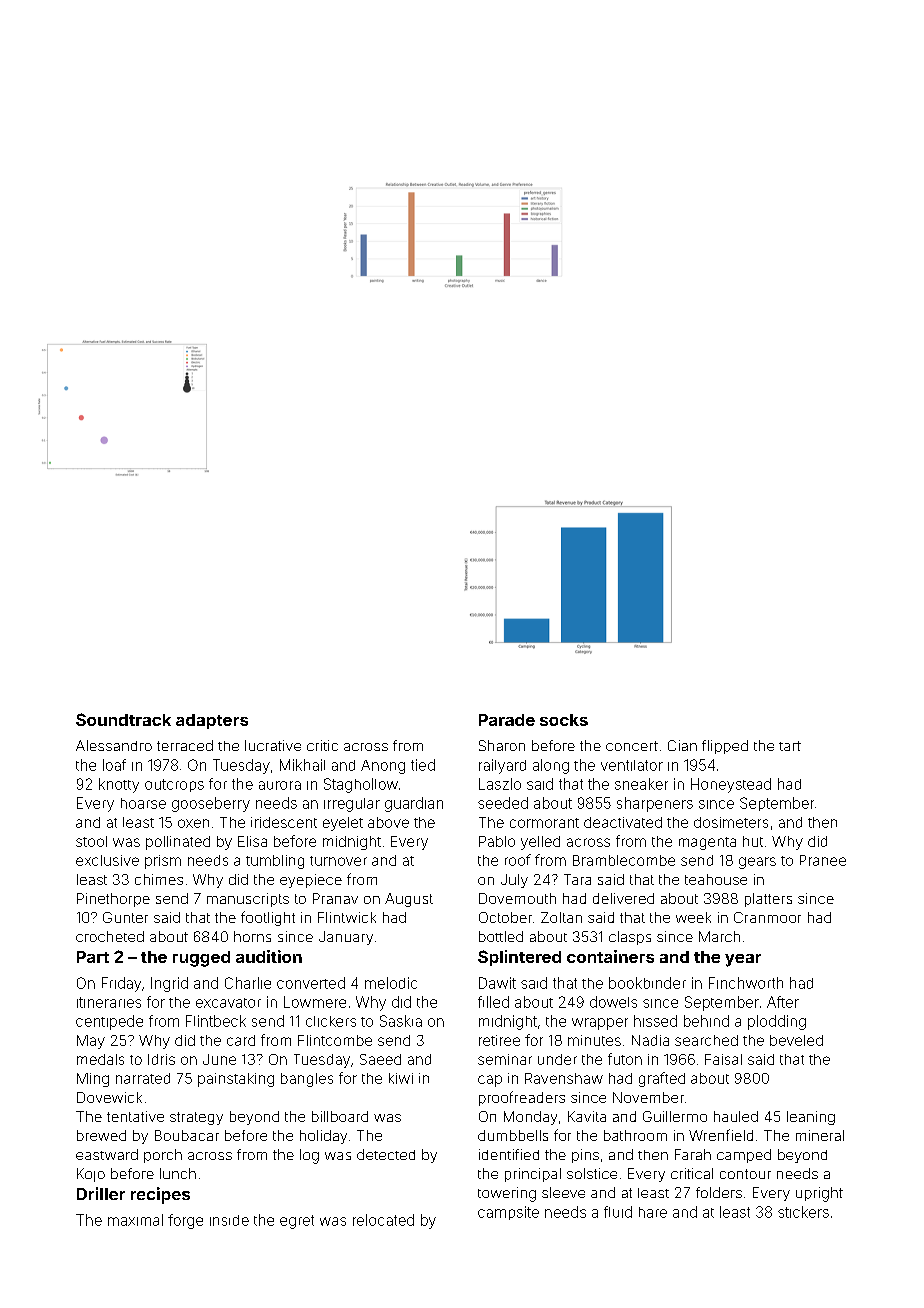  I want to click on tart, so click(790, 746).
